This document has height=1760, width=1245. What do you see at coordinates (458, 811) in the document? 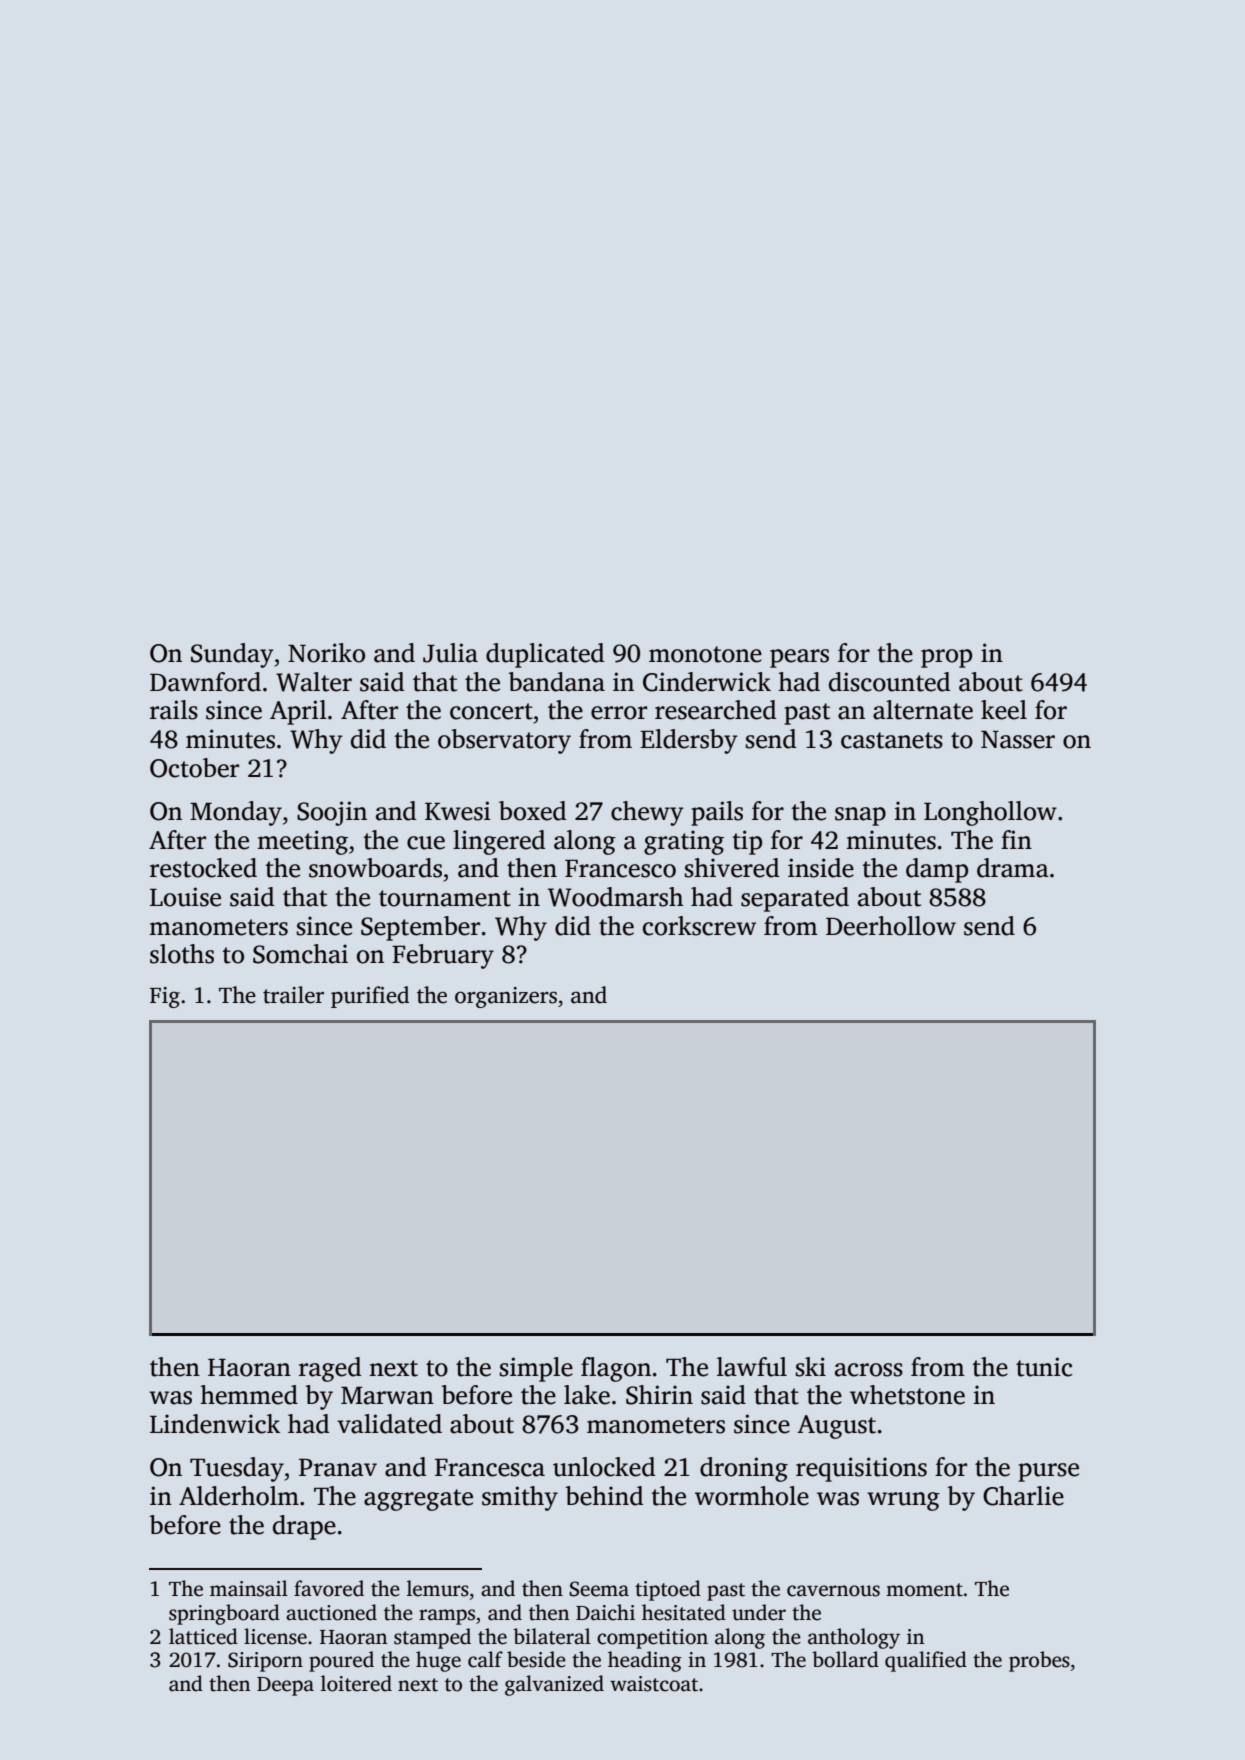
I see `Kwesi` at bounding box center [458, 811].
